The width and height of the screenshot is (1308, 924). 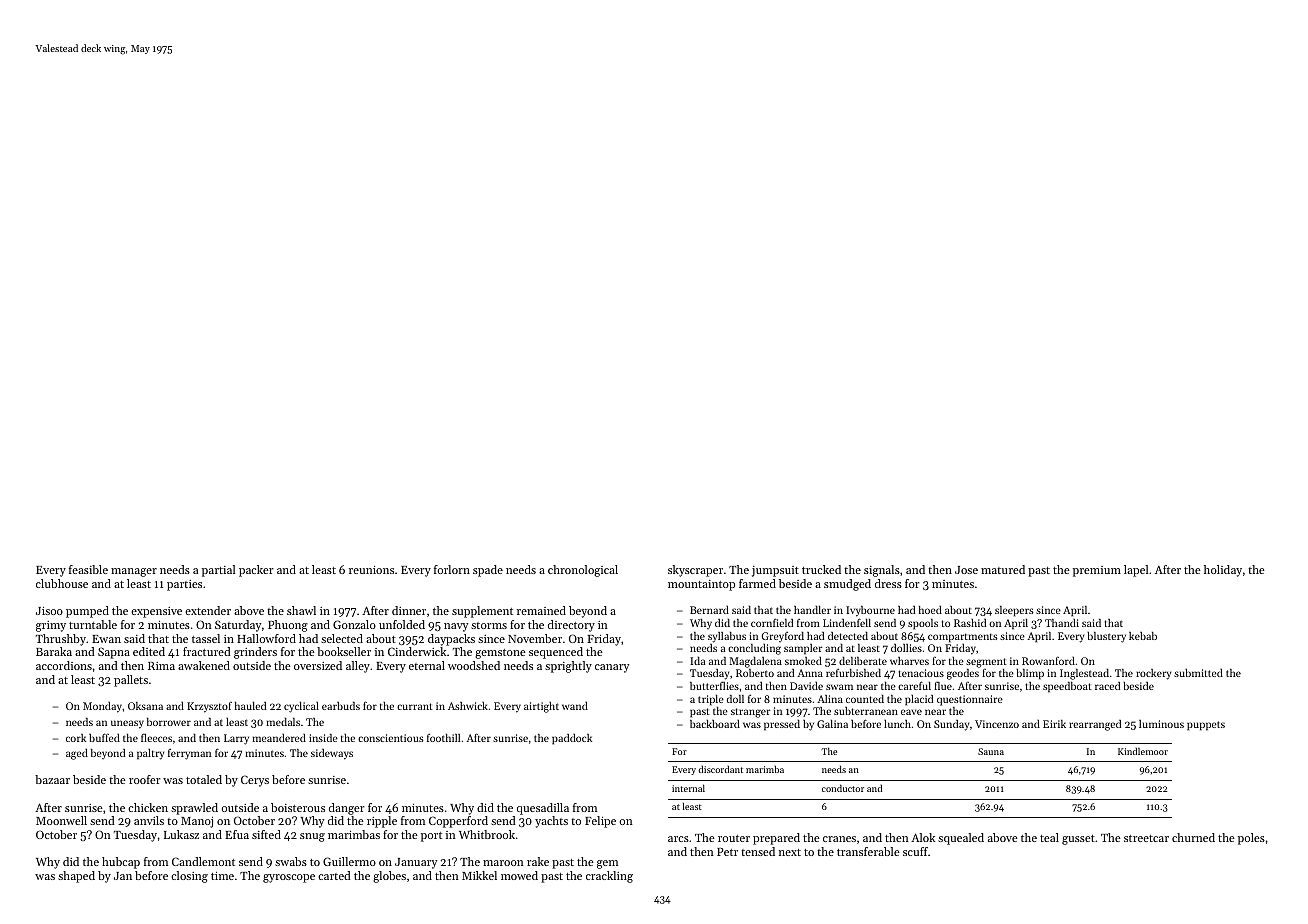 I want to click on farmed, so click(x=757, y=583).
